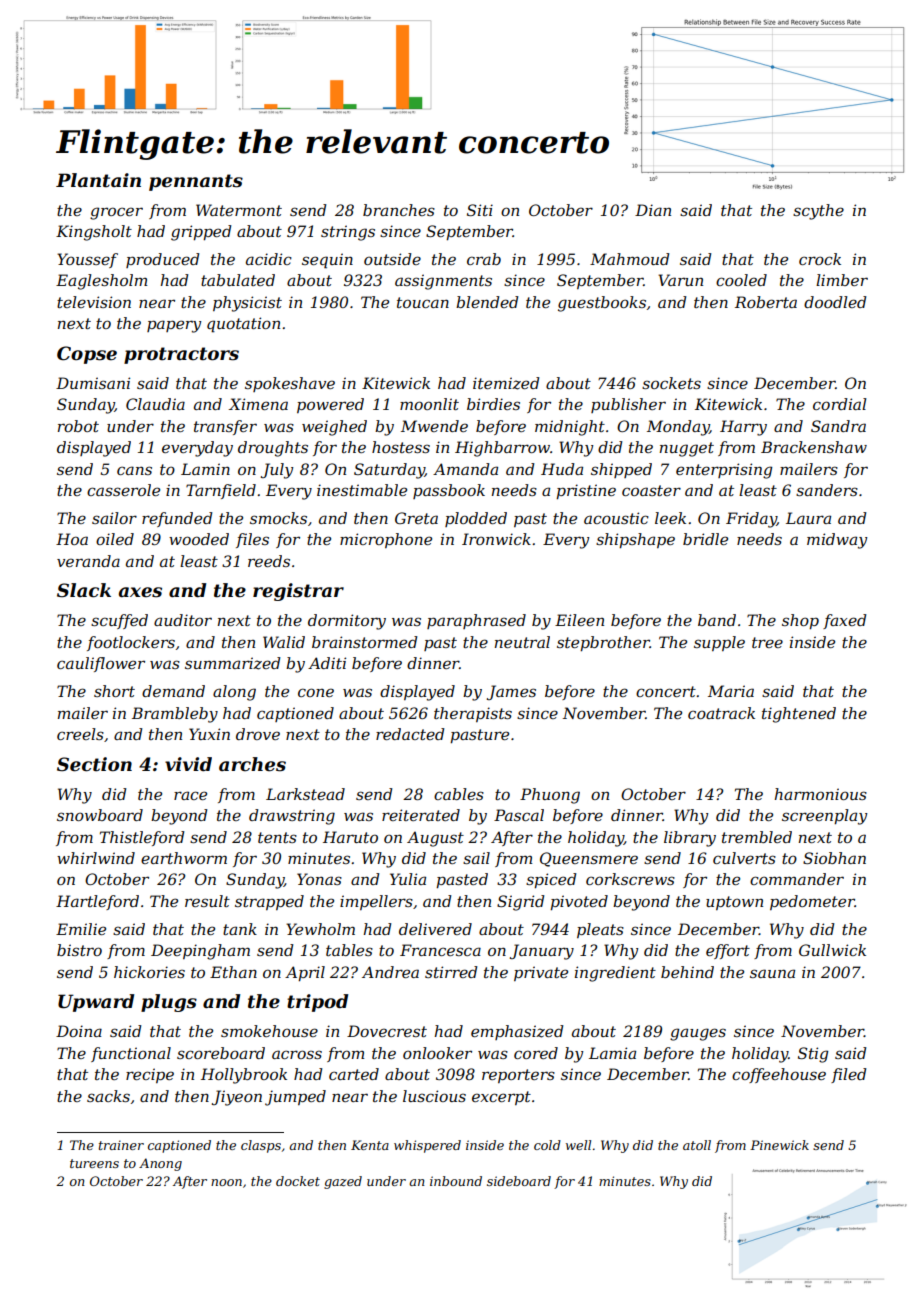 The image size is (924, 1308). What do you see at coordinates (94, 233) in the page?
I see `Kingsholt` at bounding box center [94, 233].
